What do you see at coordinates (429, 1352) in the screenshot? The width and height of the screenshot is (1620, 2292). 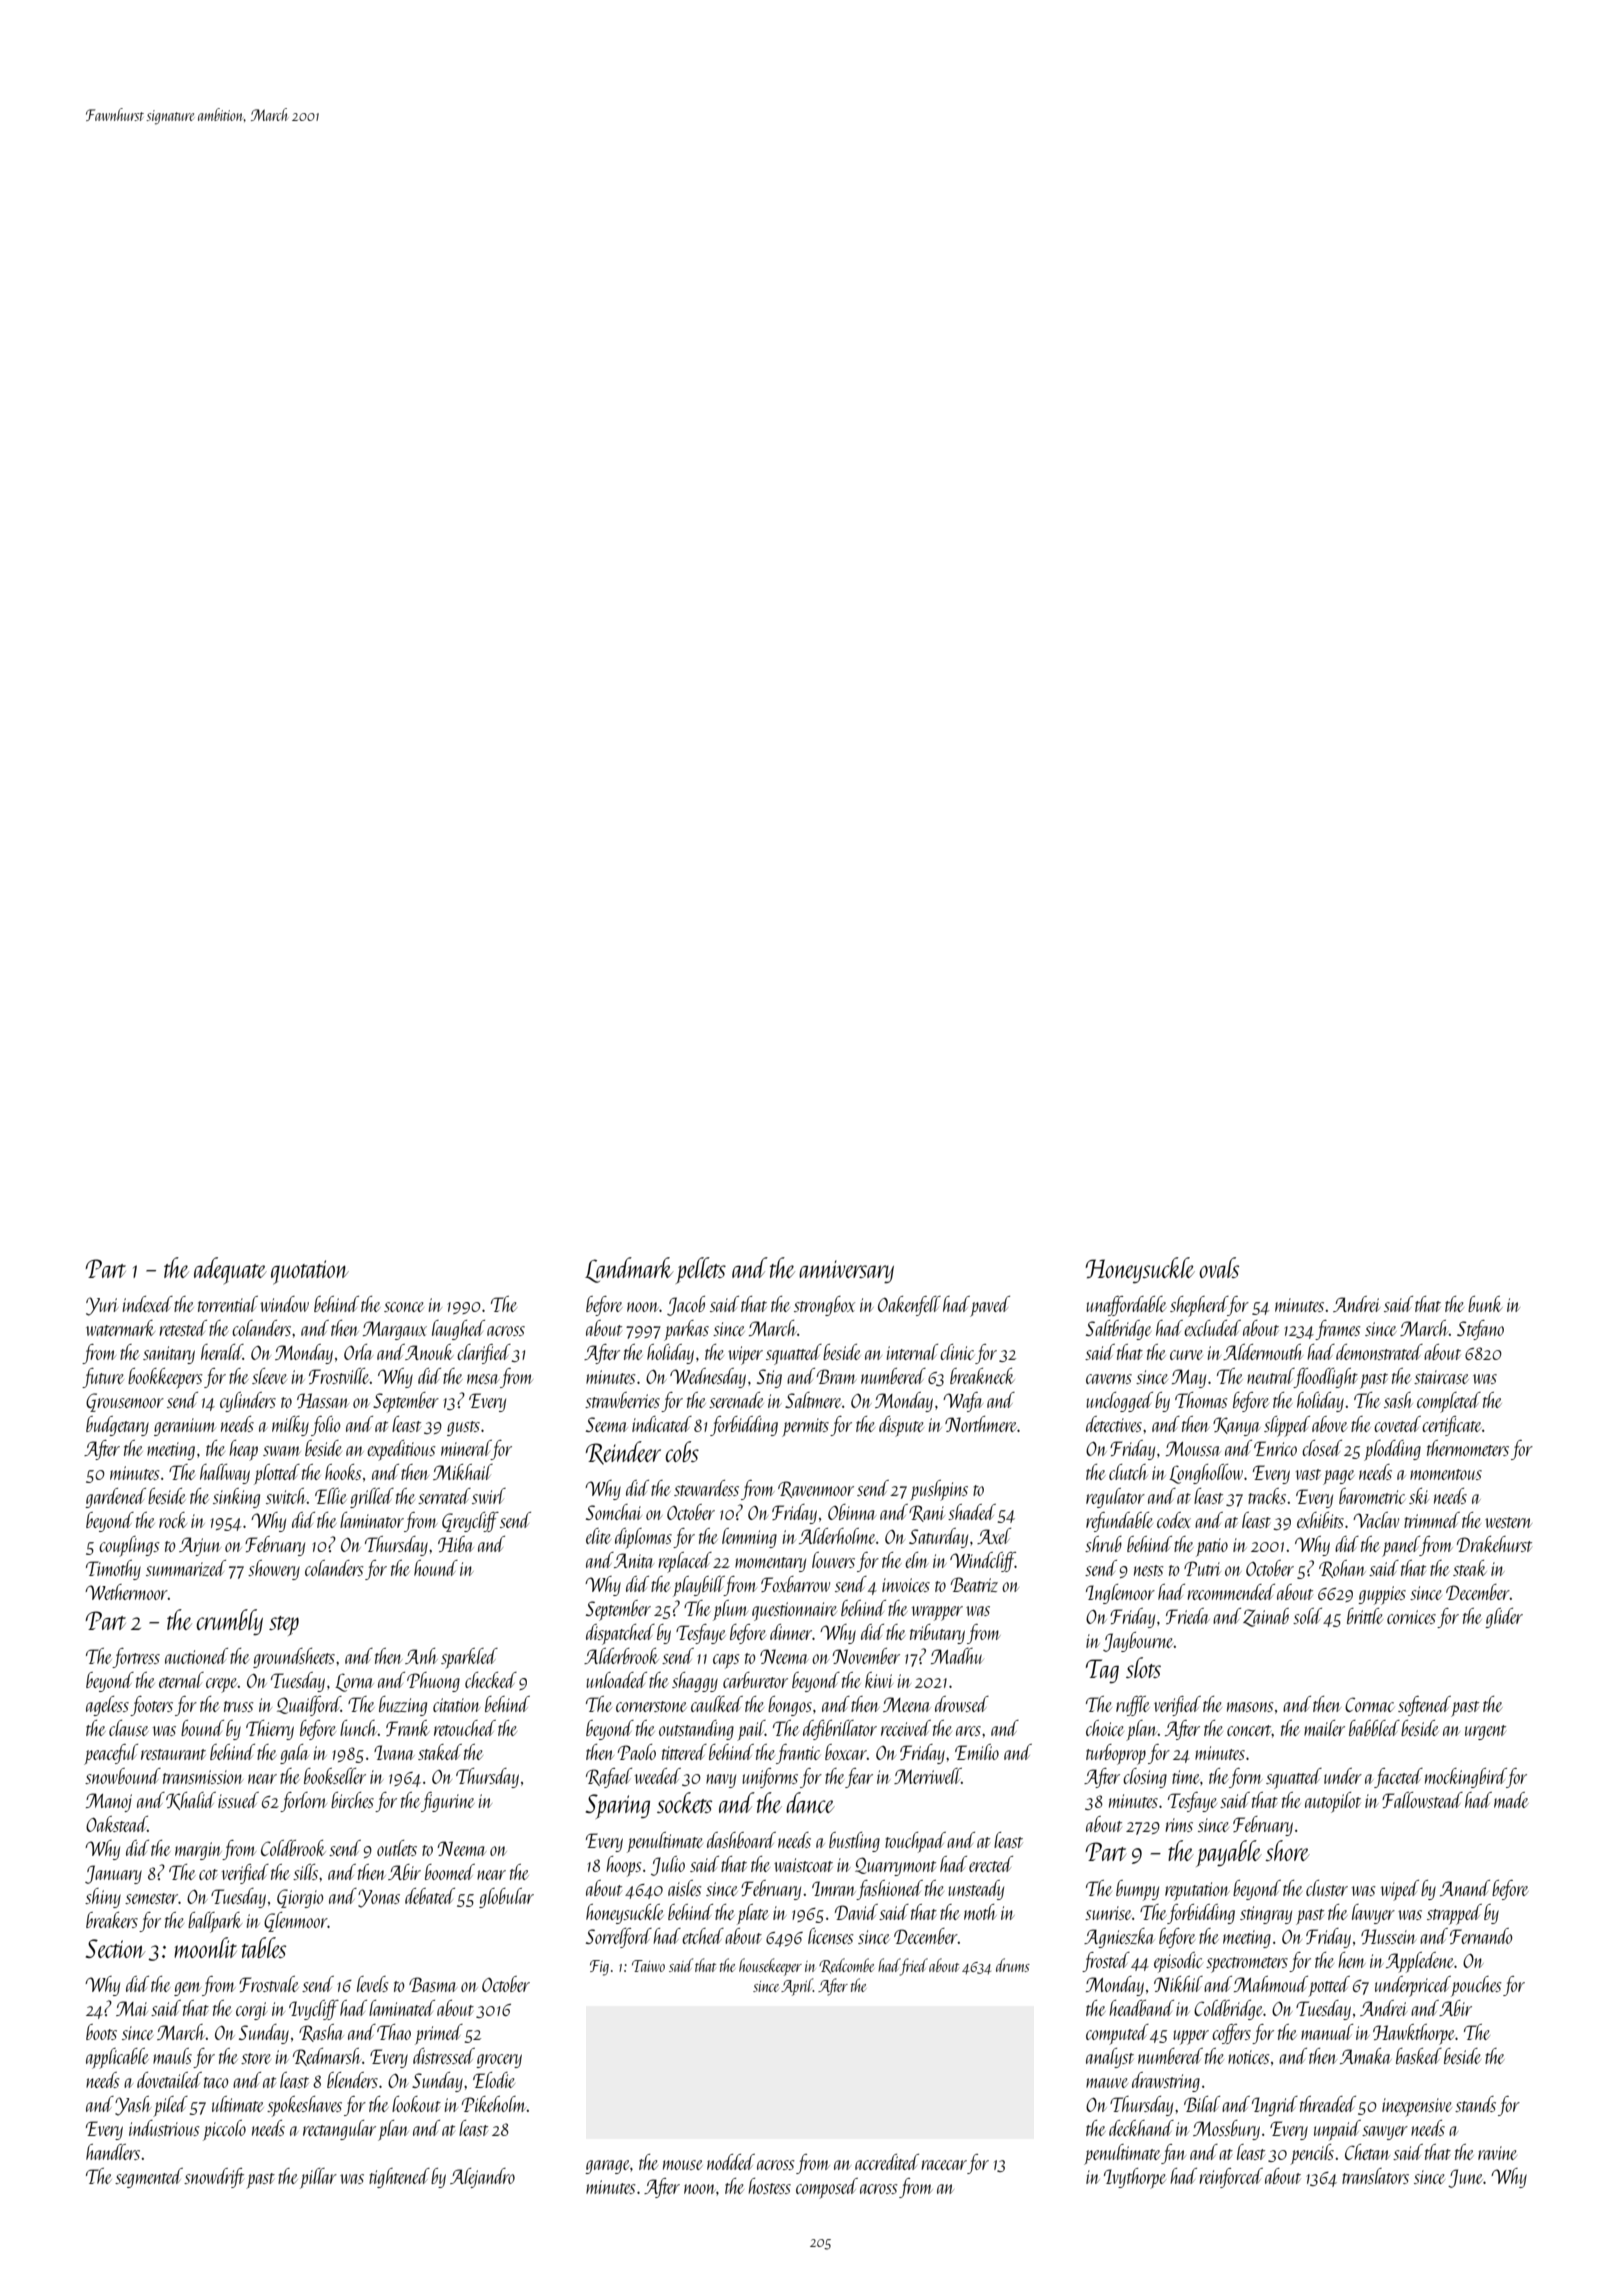 I see `Anouk` at bounding box center [429, 1352].
